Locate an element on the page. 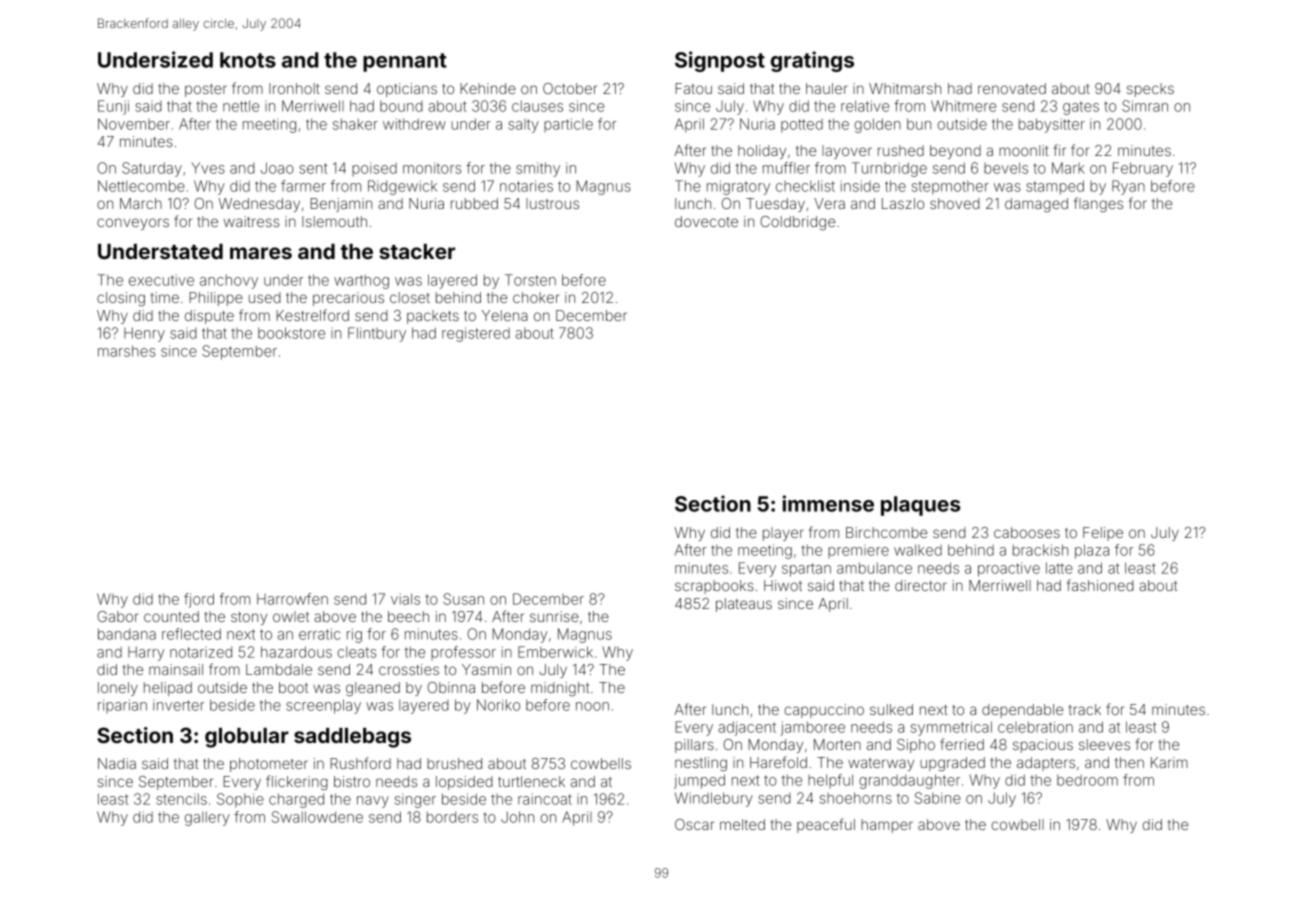  hamper is located at coordinates (887, 826).
